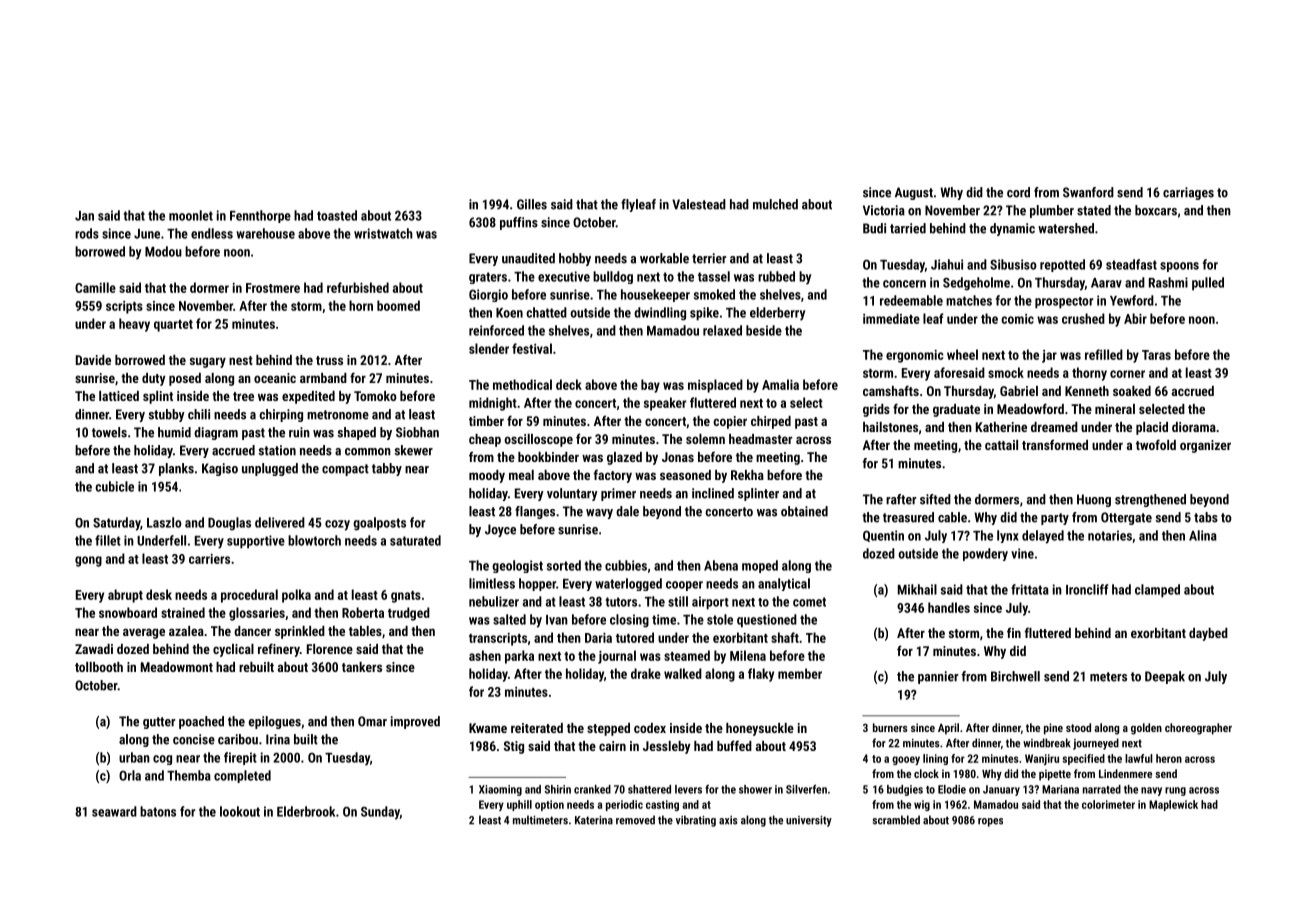 Image resolution: width=1308 pixels, height=924 pixels. Describe the element at coordinates (699, 204) in the image. I see `Valestead` at that location.
